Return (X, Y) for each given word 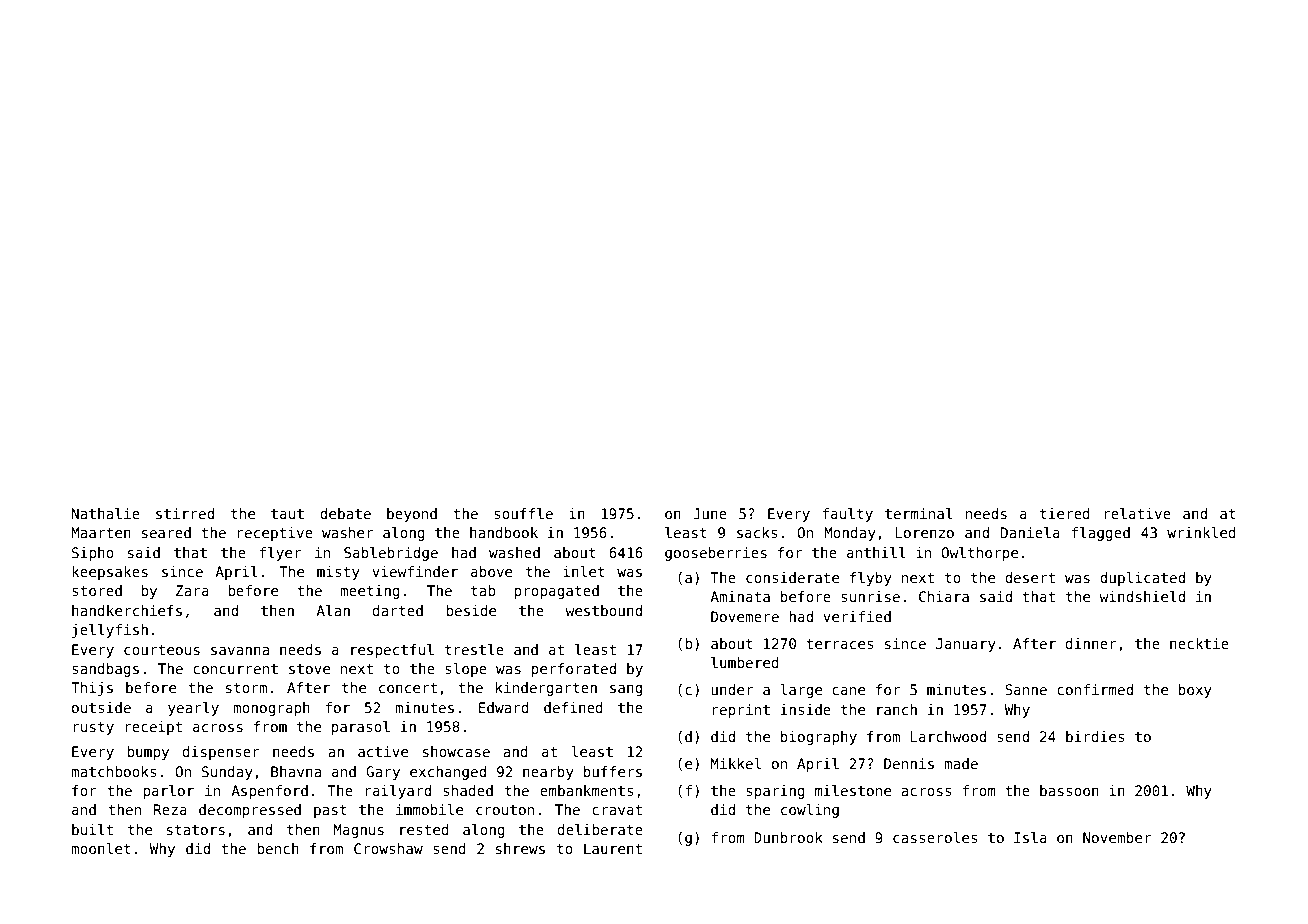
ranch (897, 709)
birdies (1095, 736)
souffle (523, 513)
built (92, 829)
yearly (193, 709)
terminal (919, 513)
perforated (574, 670)
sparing (775, 792)
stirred (185, 513)
